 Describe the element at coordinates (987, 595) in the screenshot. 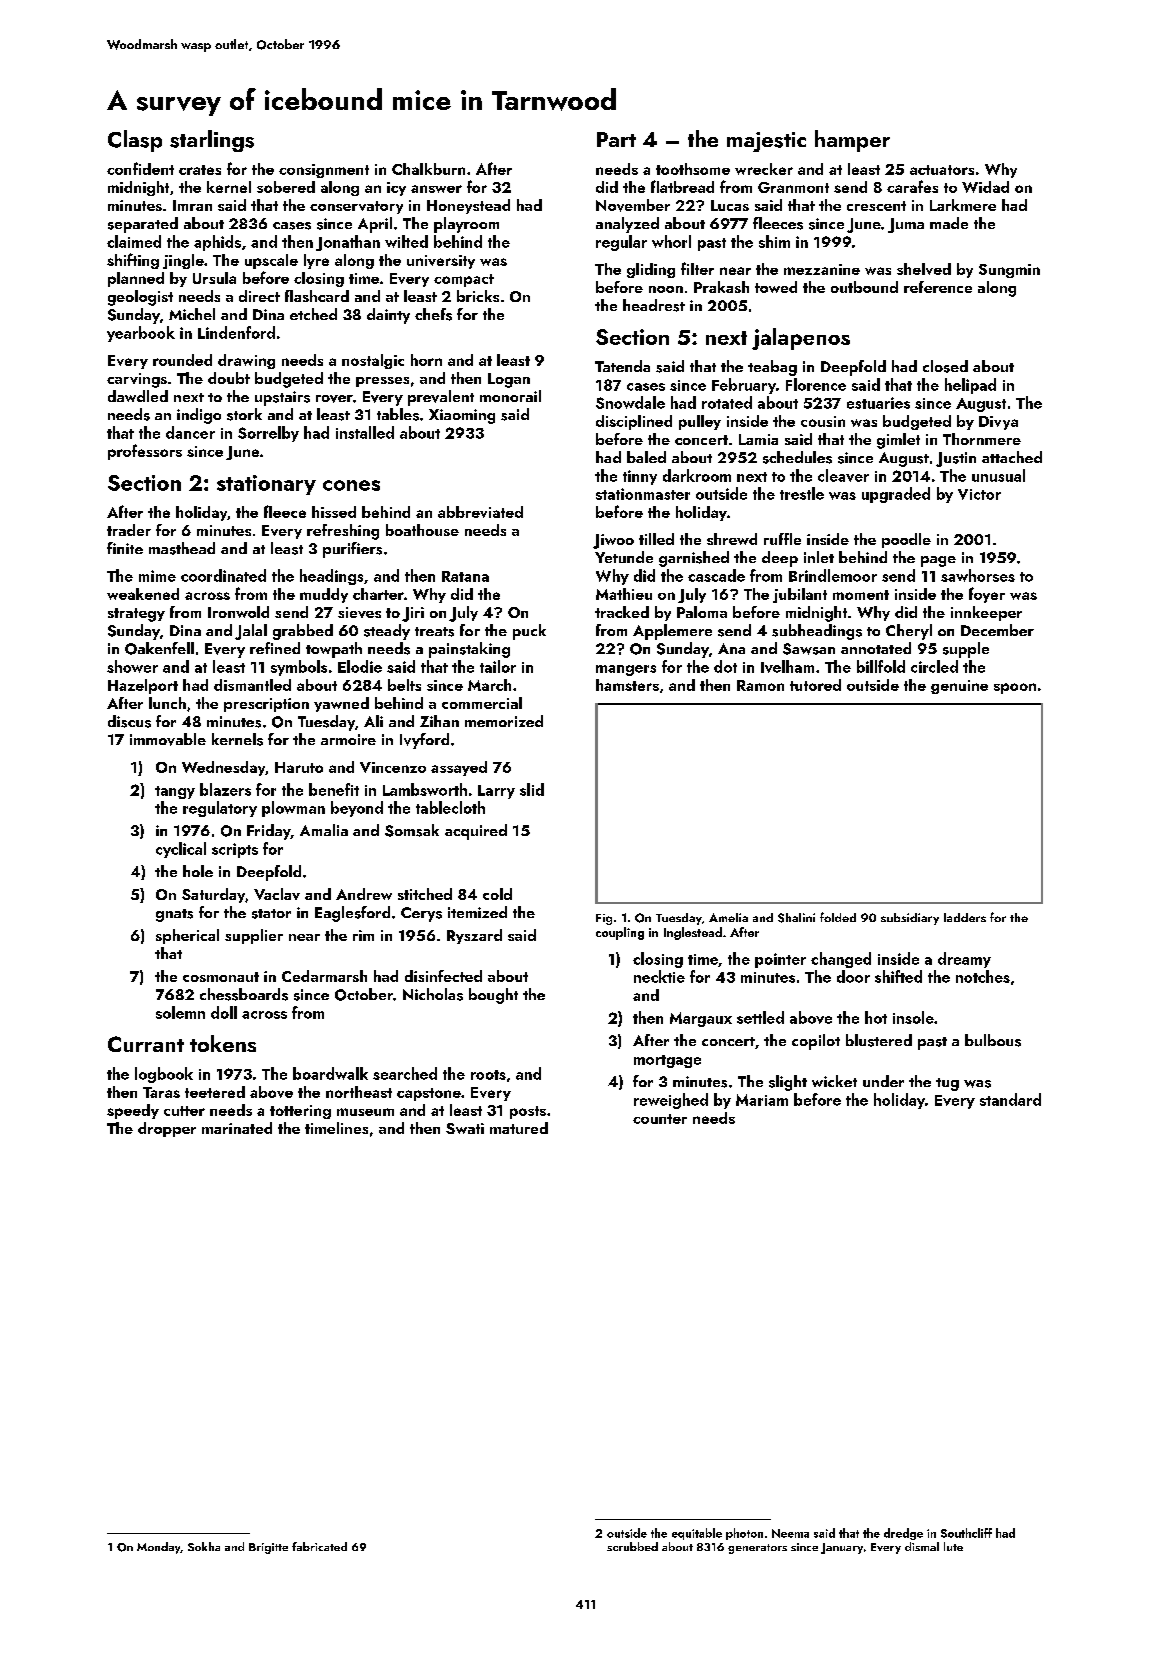

I see `foyer` at that location.
